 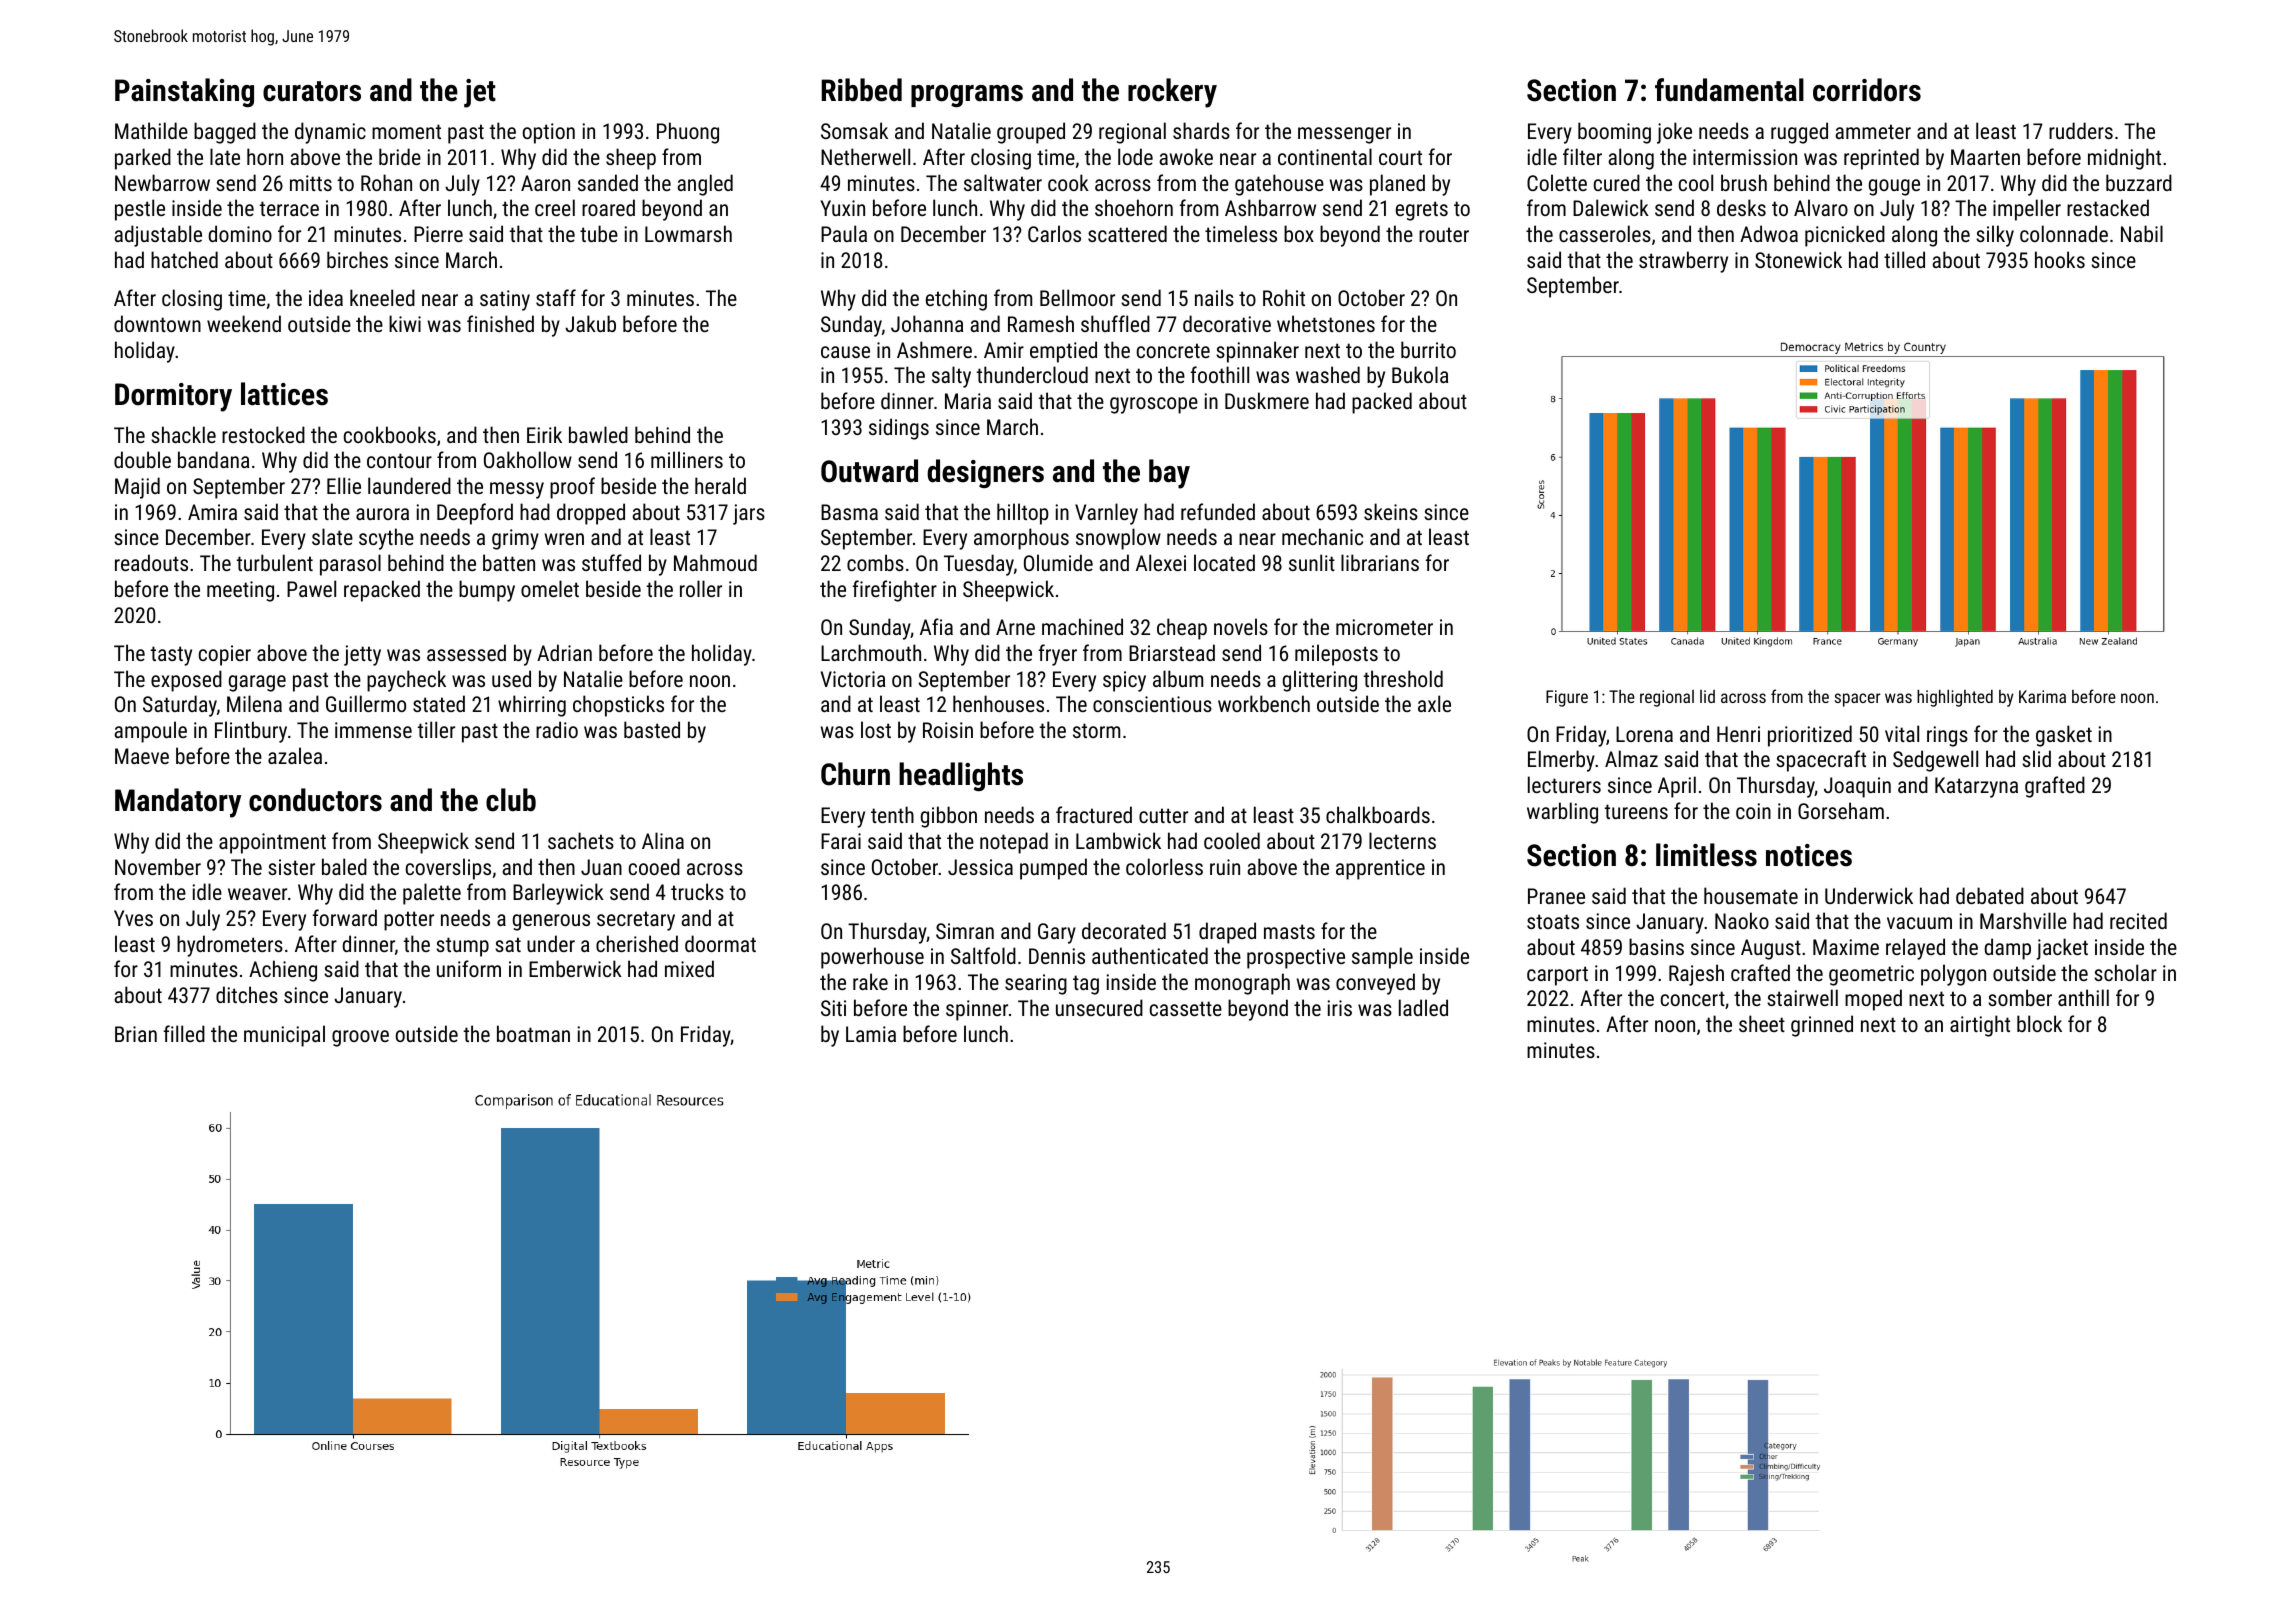 I want to click on album, so click(x=1178, y=678).
